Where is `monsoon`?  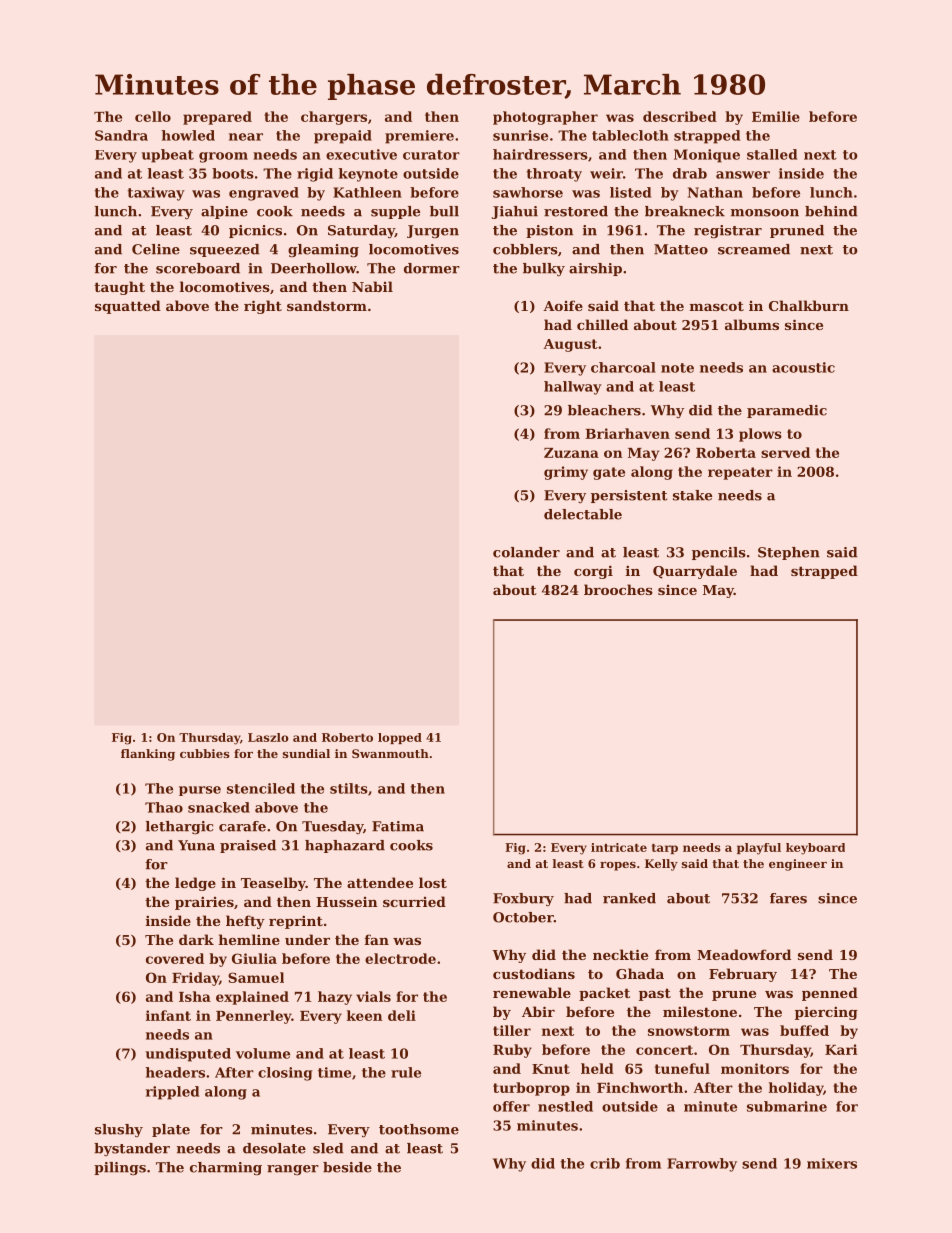
monsoon is located at coordinates (765, 213).
